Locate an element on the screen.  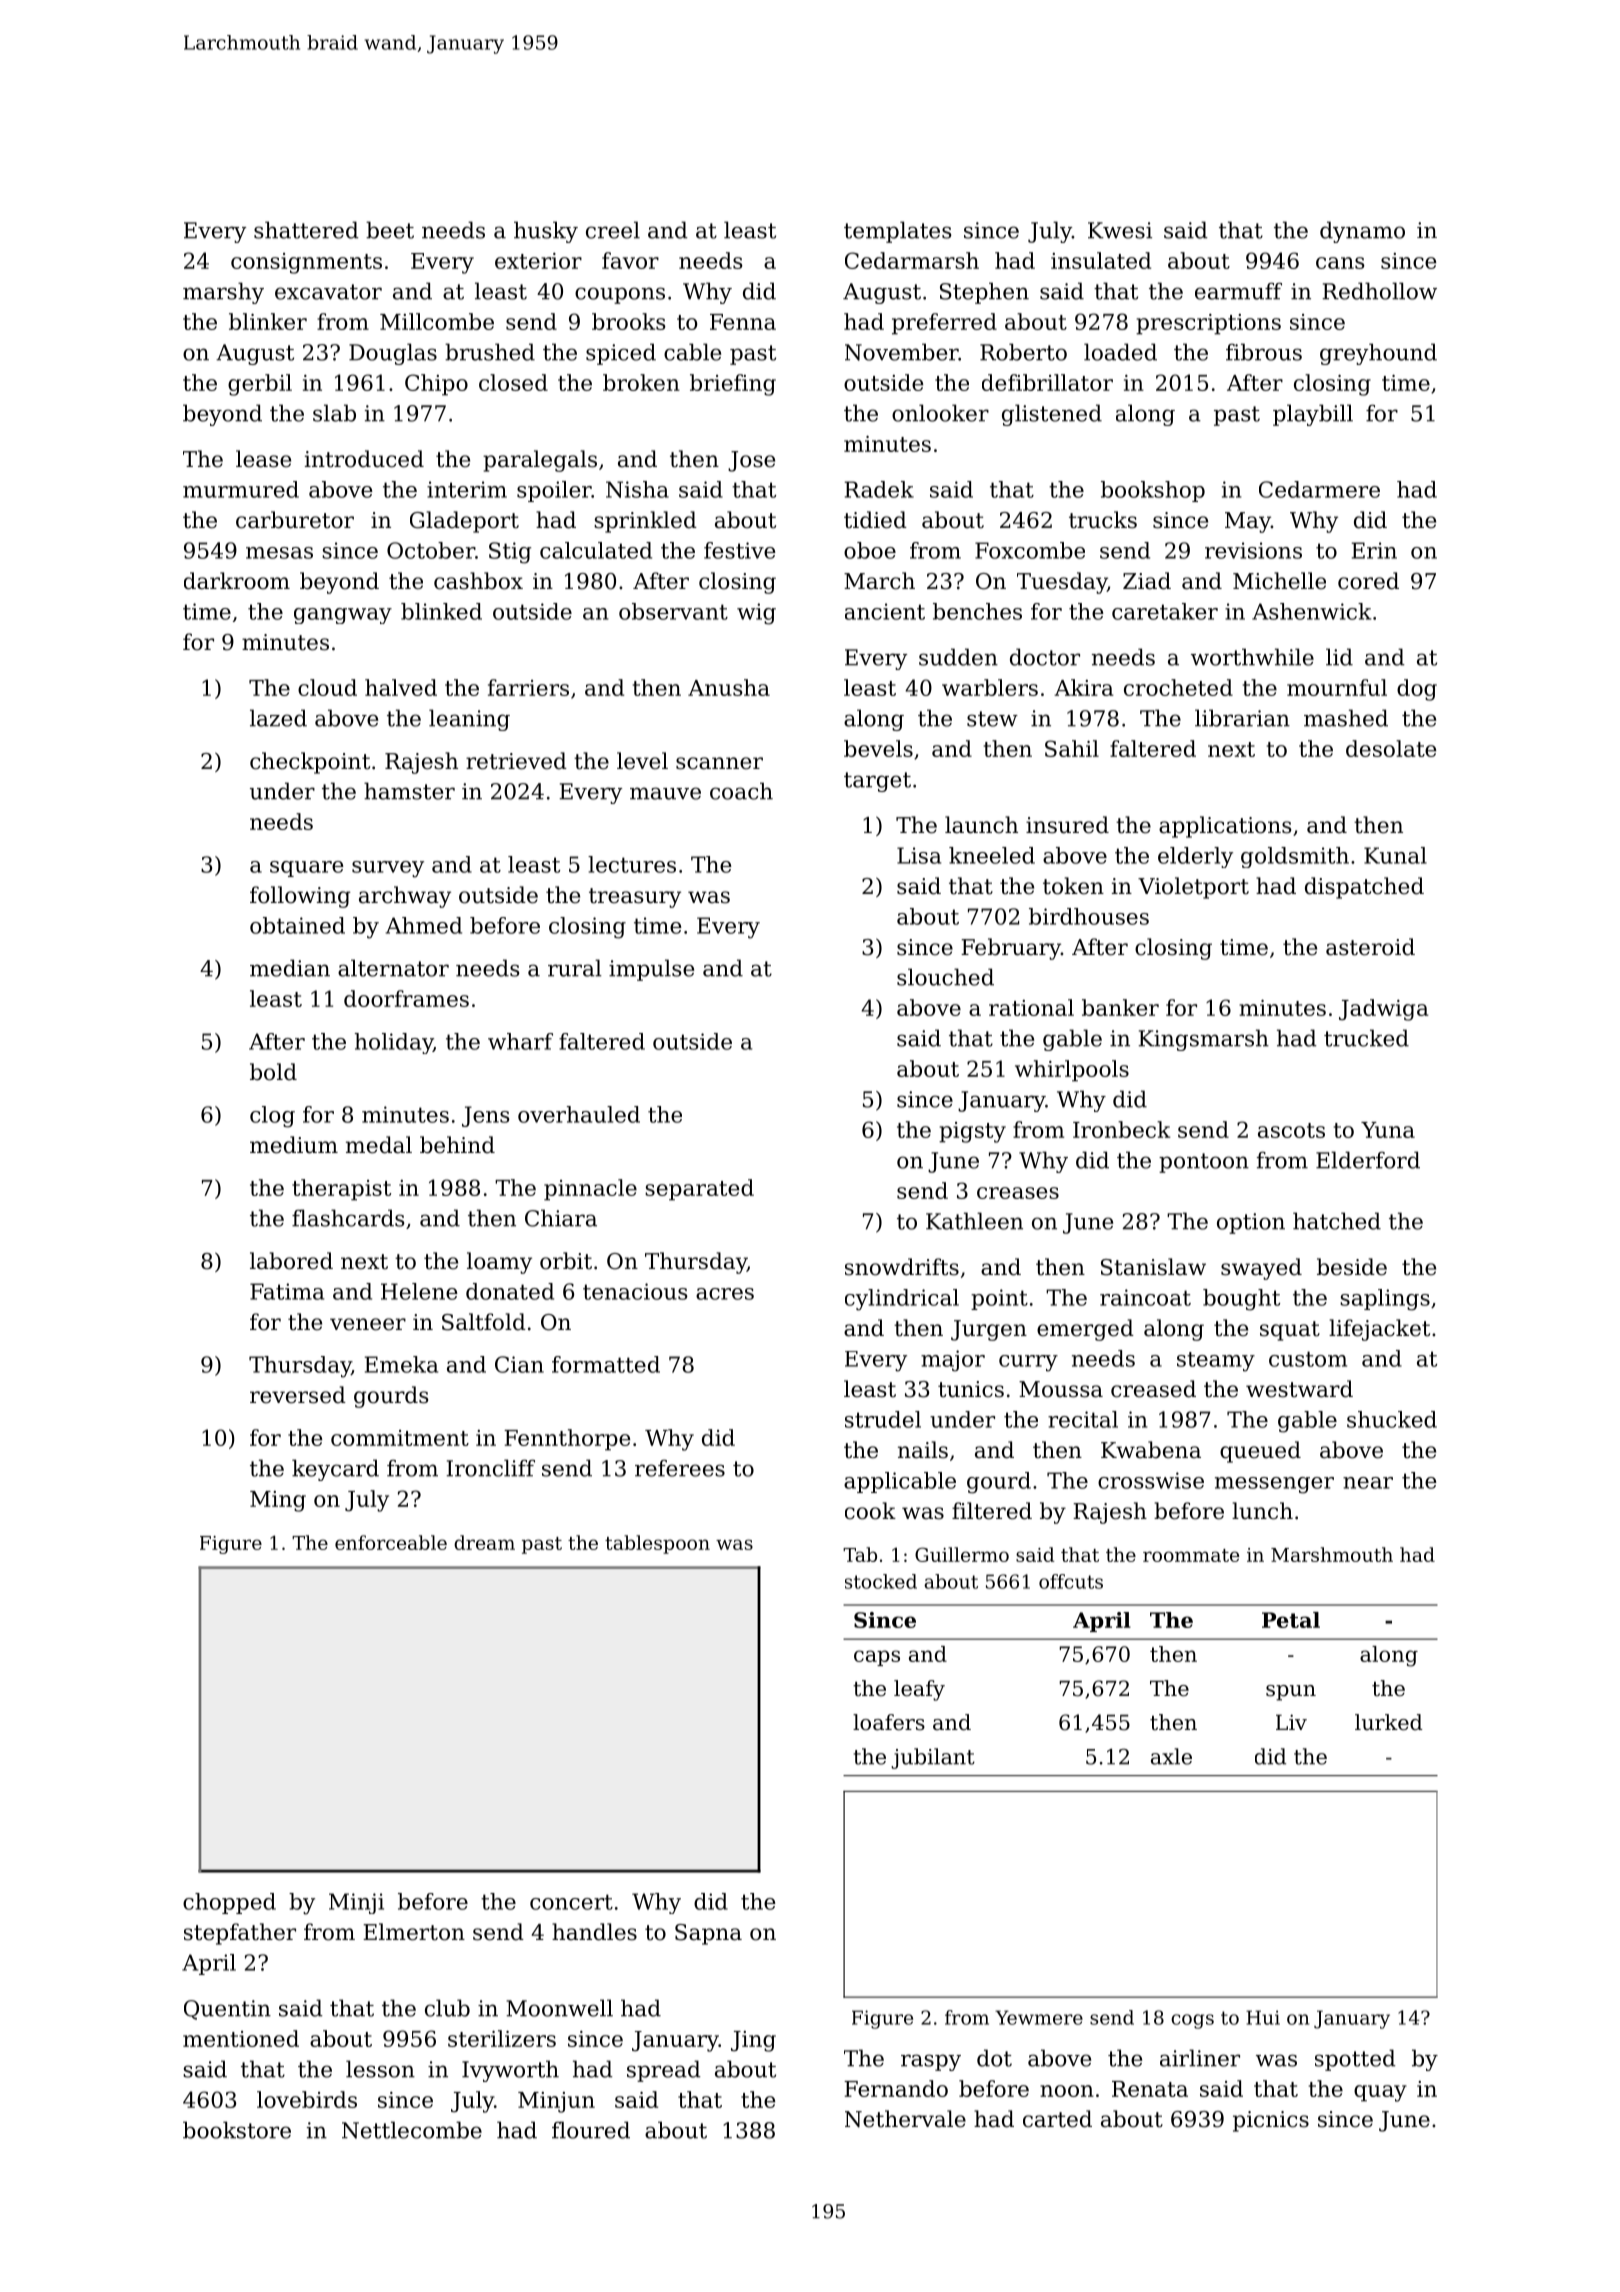
Ziad is located at coordinates (1147, 581).
